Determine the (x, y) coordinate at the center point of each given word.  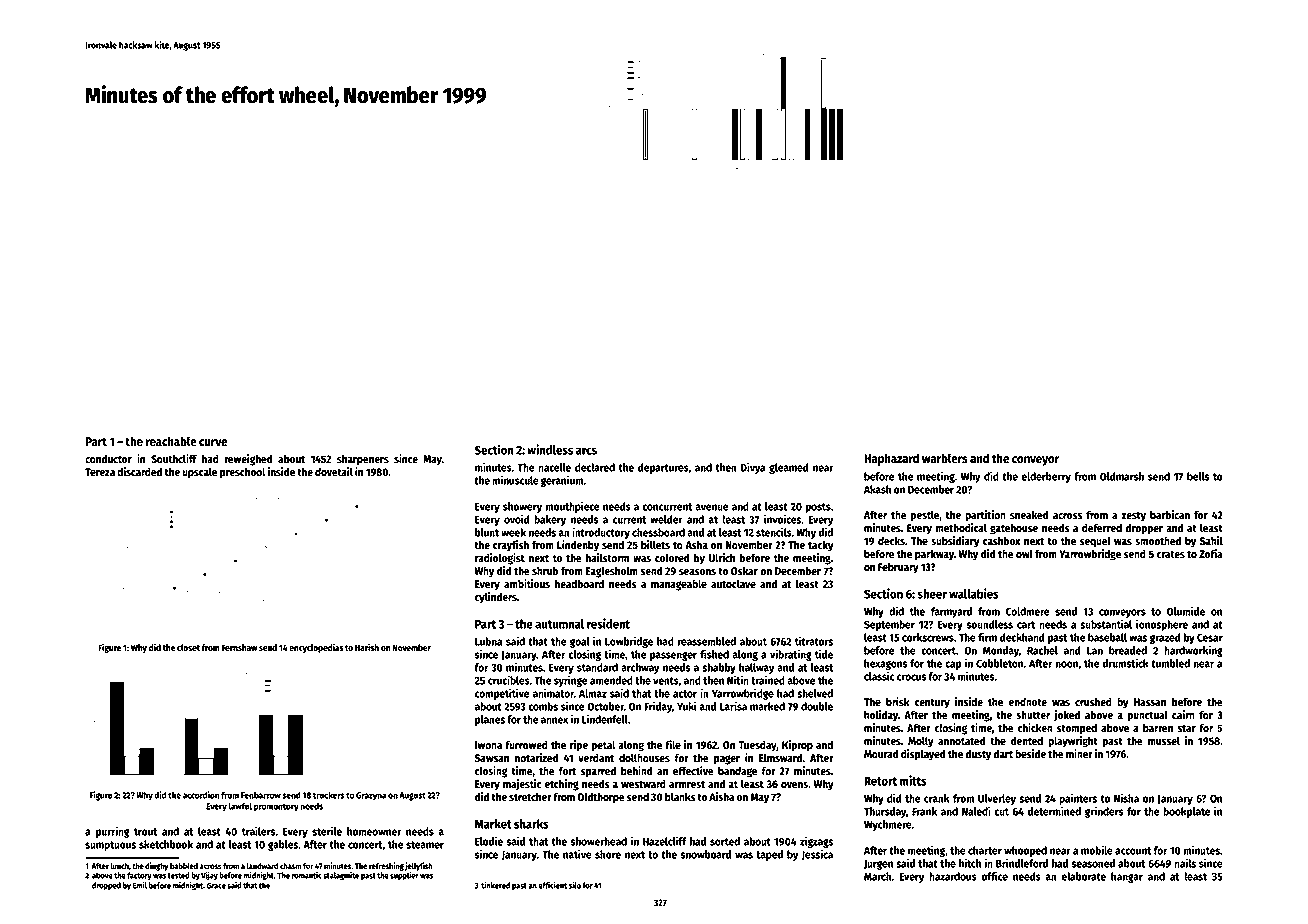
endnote (1028, 701)
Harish (367, 647)
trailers (258, 831)
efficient (552, 885)
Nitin (738, 680)
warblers (945, 458)
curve (213, 442)
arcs (586, 451)
